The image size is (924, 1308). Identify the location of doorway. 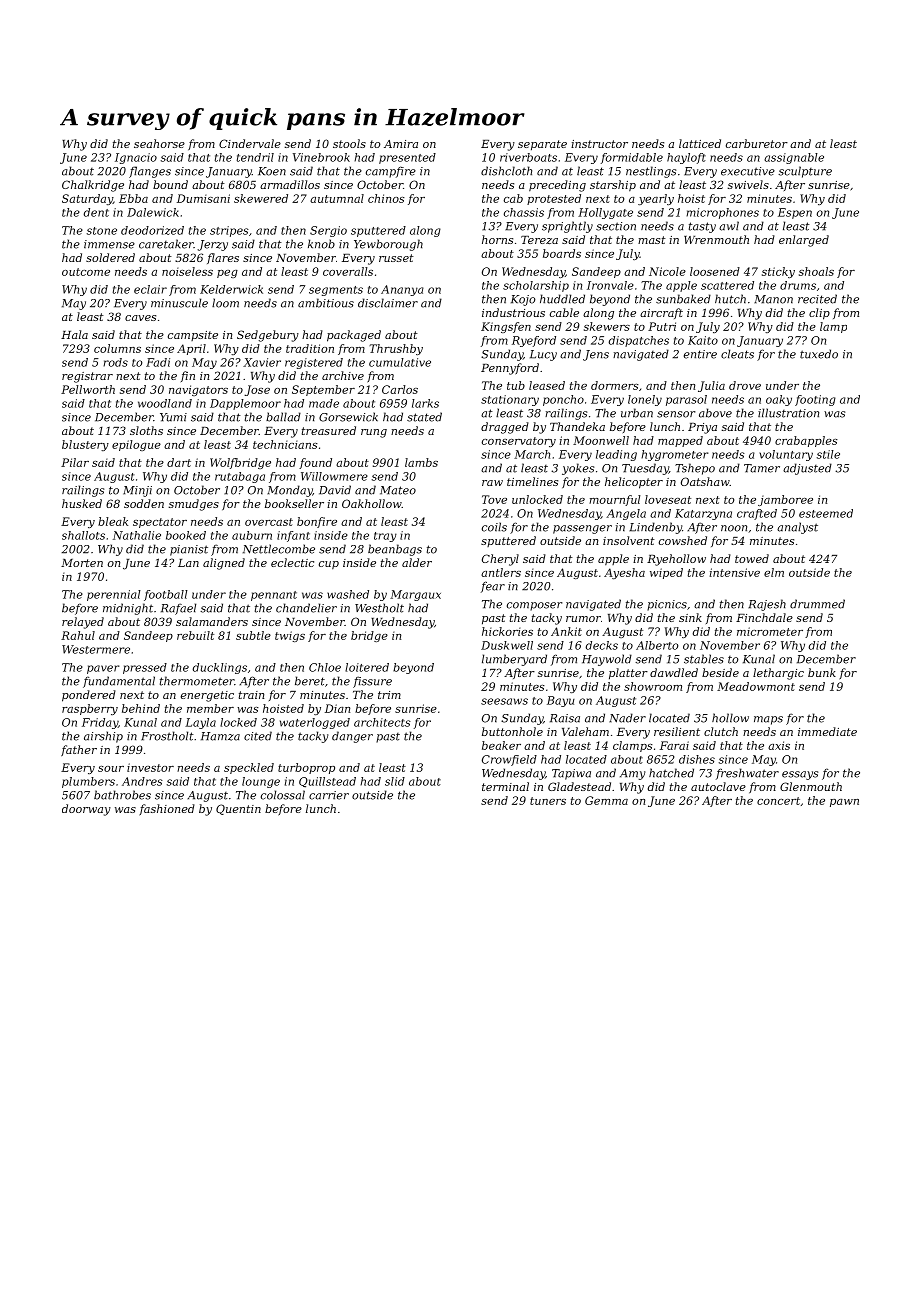
(86, 810).
